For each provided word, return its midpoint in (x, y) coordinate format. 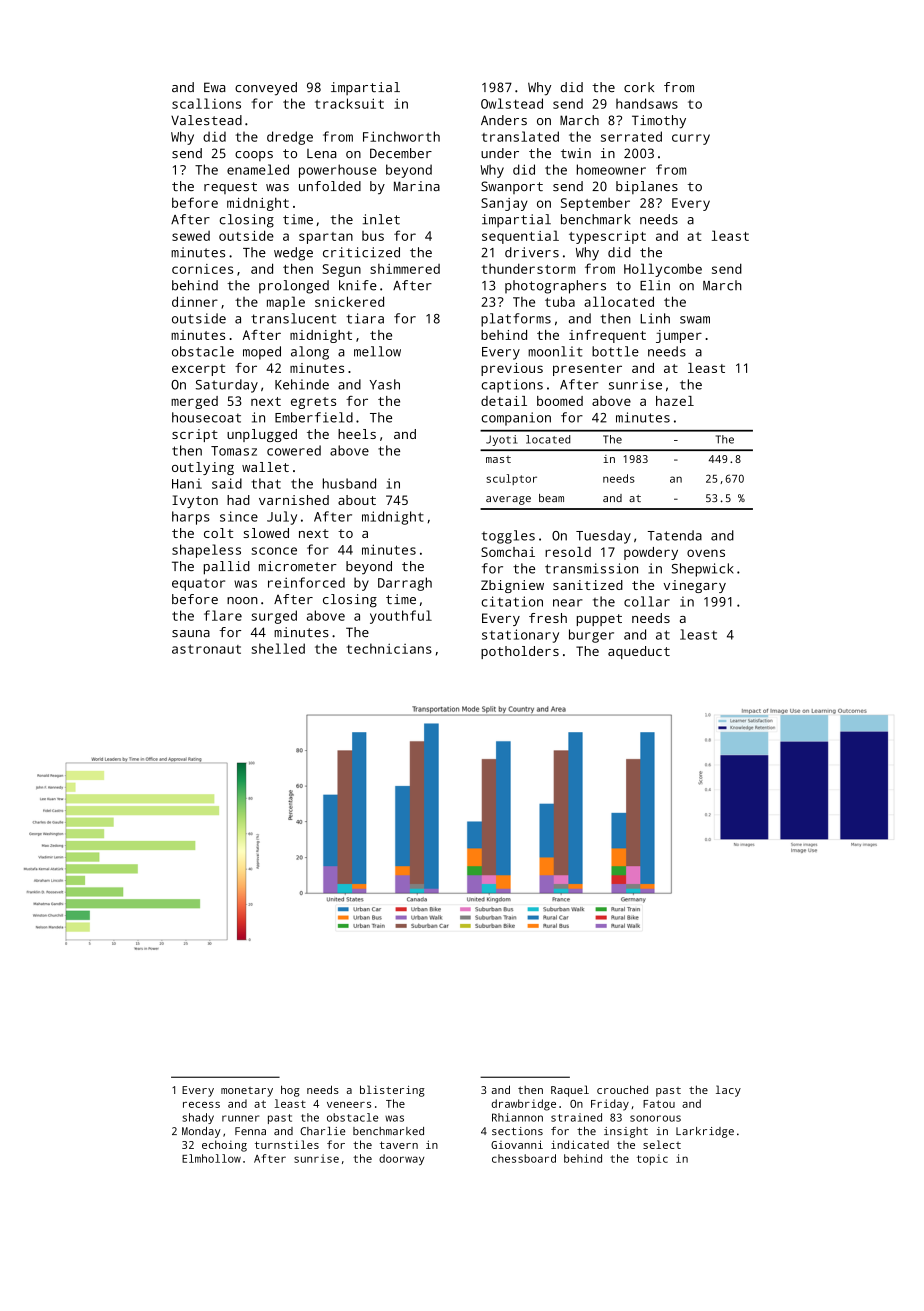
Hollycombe (663, 270)
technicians (389, 648)
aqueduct (639, 652)
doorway (401, 1159)
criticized (361, 252)
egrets (313, 403)
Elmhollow (211, 1158)
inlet (381, 219)
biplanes (647, 187)
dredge (290, 138)
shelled (278, 648)
